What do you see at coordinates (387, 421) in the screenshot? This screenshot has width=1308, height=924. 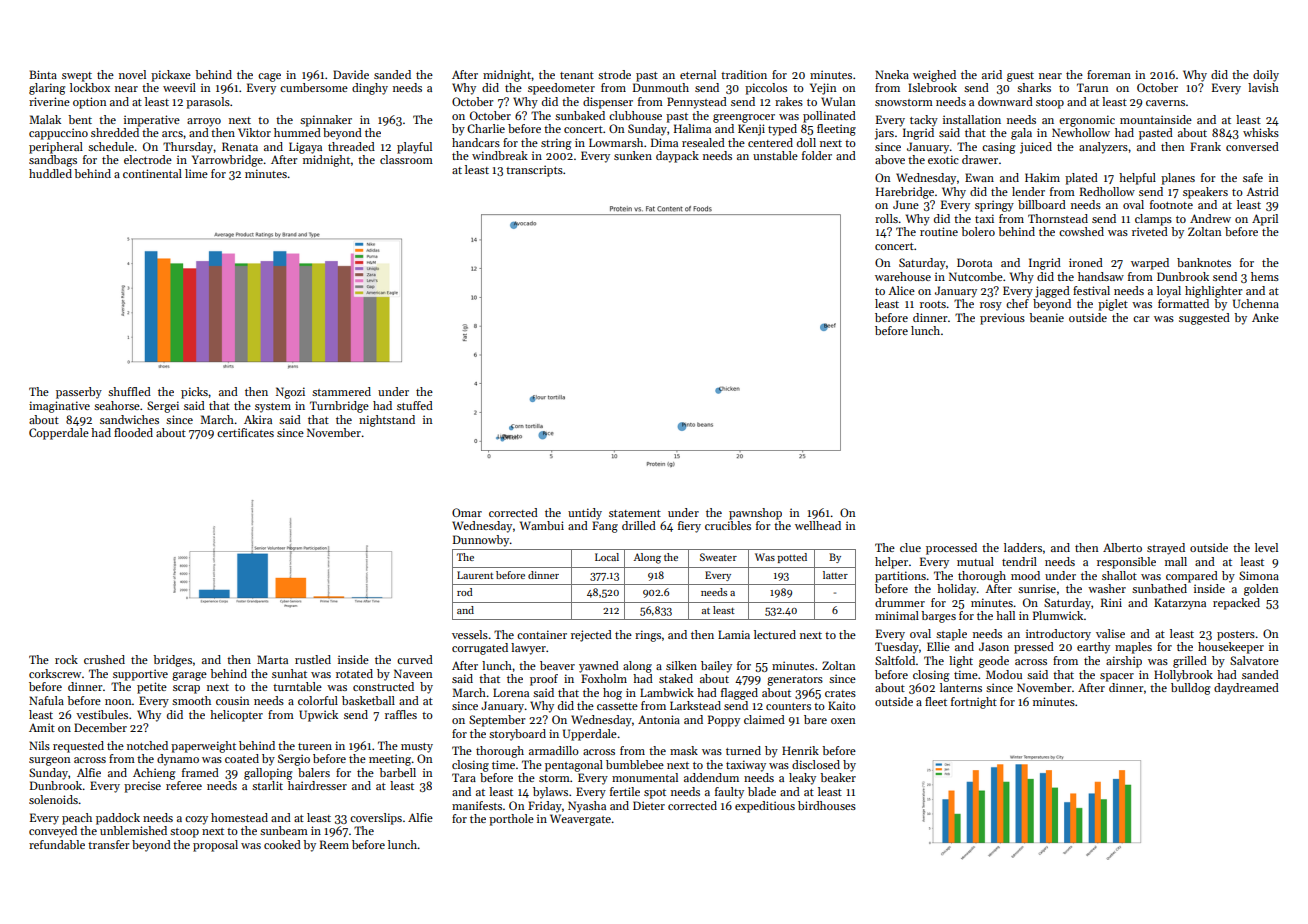 I see `nightstand` at bounding box center [387, 421].
